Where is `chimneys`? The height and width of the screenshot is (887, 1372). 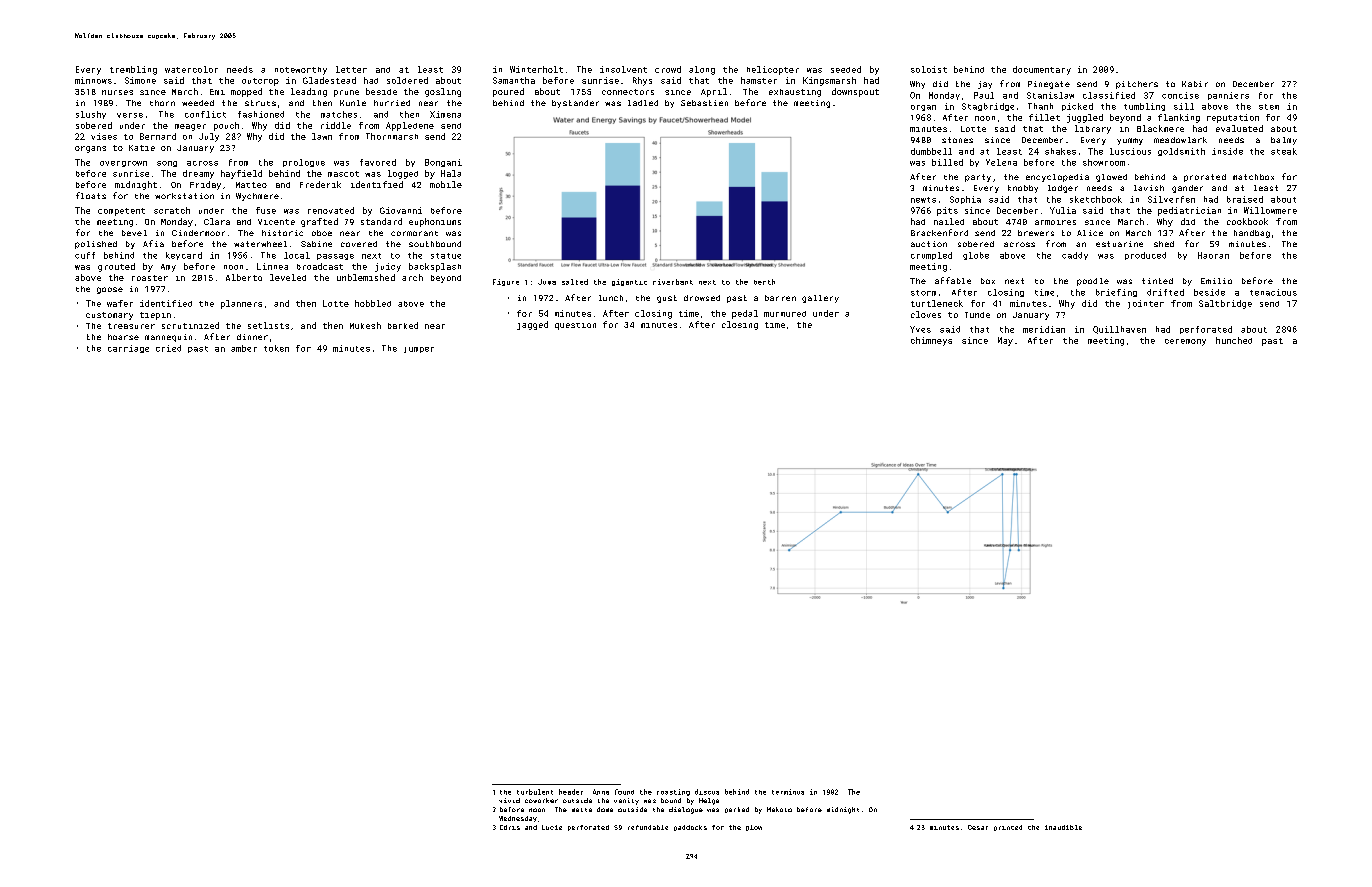 chimneys is located at coordinates (931, 341).
